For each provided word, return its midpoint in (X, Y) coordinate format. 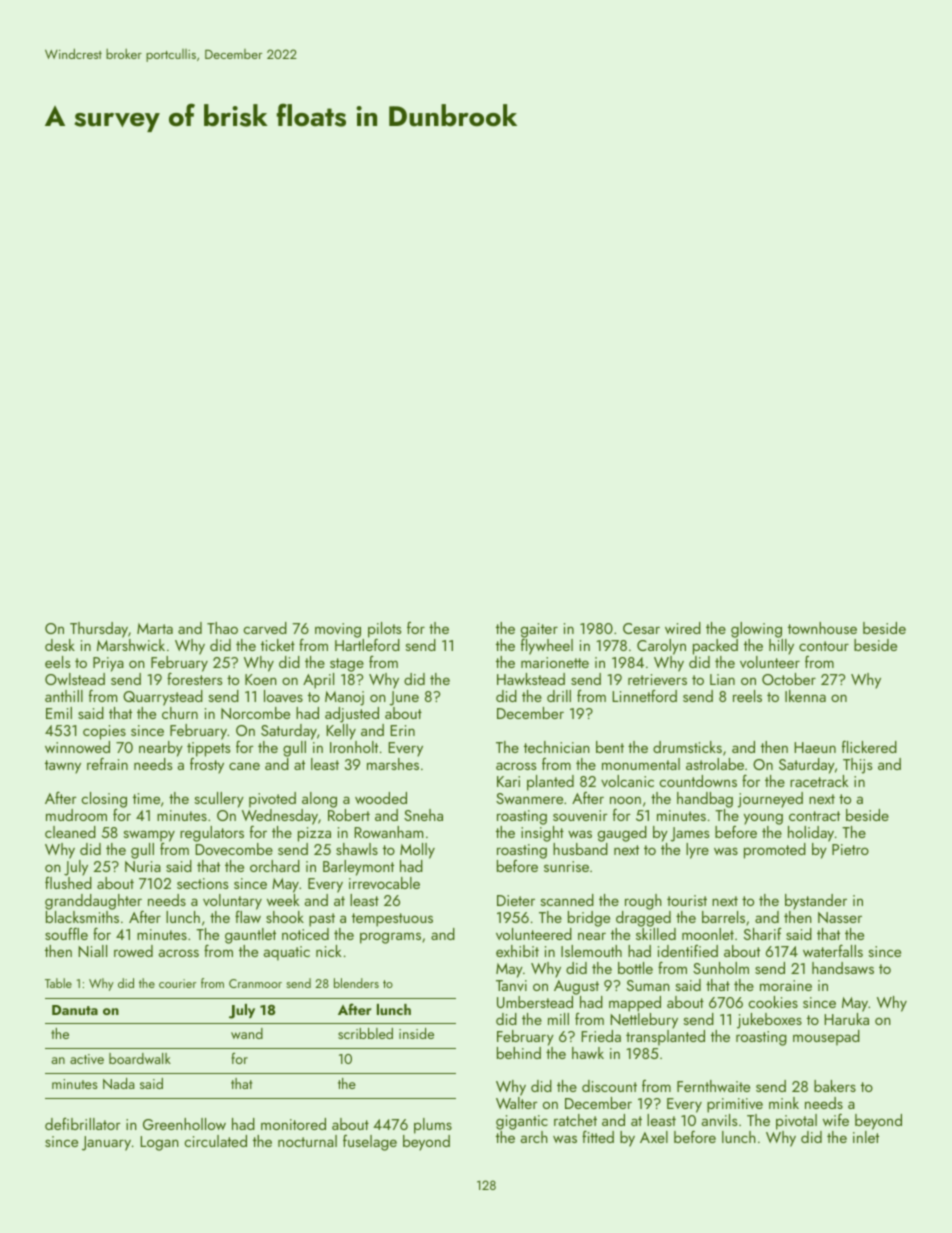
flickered (869, 746)
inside (416, 1033)
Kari (508, 781)
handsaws (843, 968)
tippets (208, 749)
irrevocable (384, 883)
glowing (756, 630)
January (106, 1143)
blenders (356, 983)
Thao (222, 628)
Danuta (75, 1010)
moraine (786, 985)
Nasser (840, 917)
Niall (92, 951)
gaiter (539, 631)
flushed (68, 883)
